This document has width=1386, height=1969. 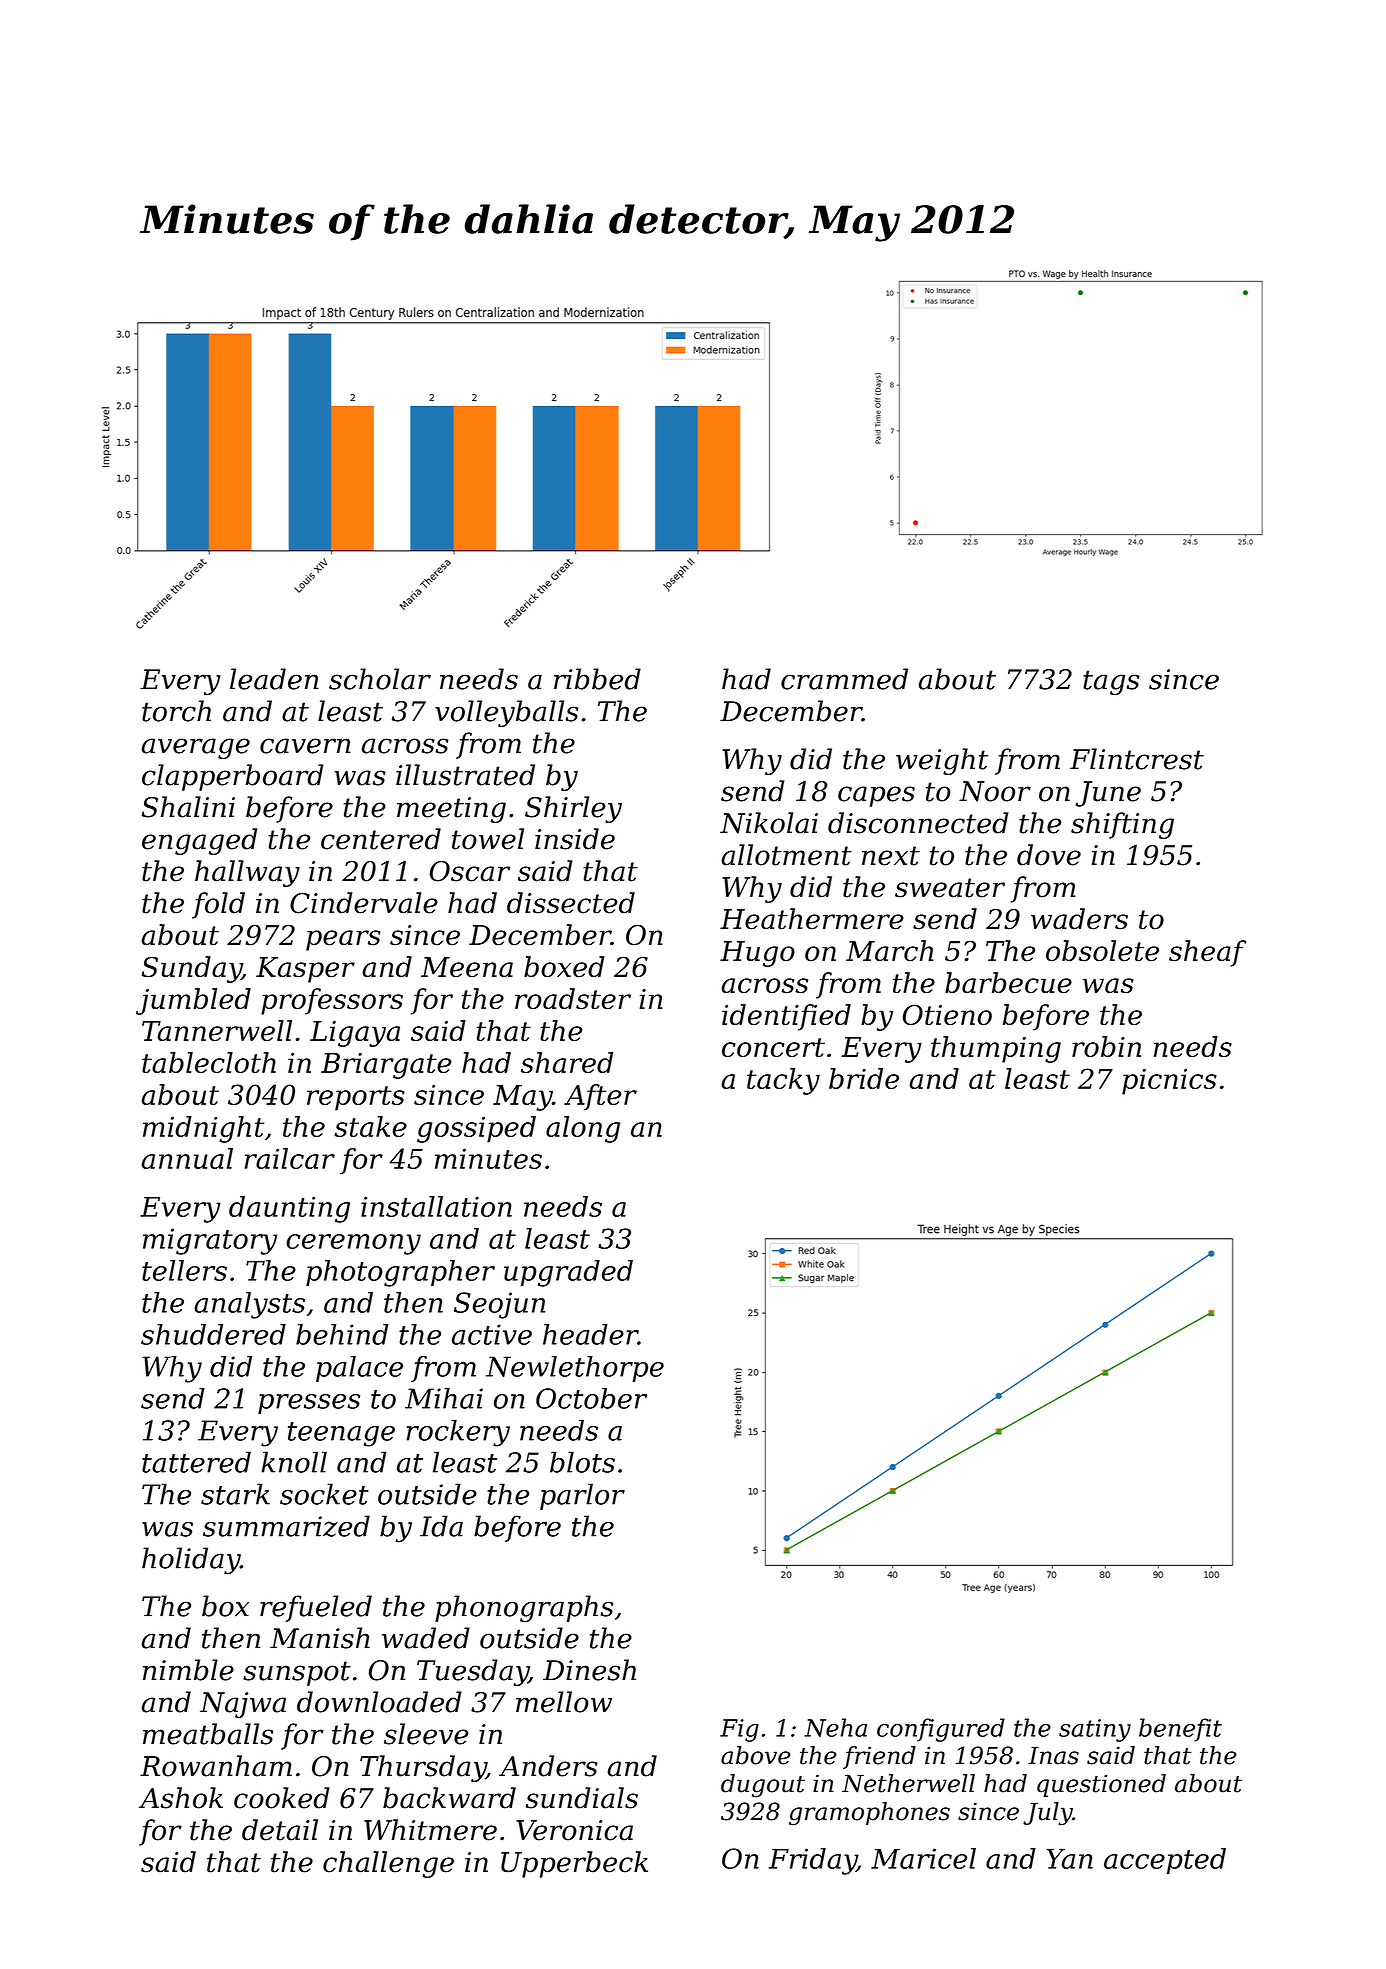 I want to click on challenge, so click(x=388, y=1864).
